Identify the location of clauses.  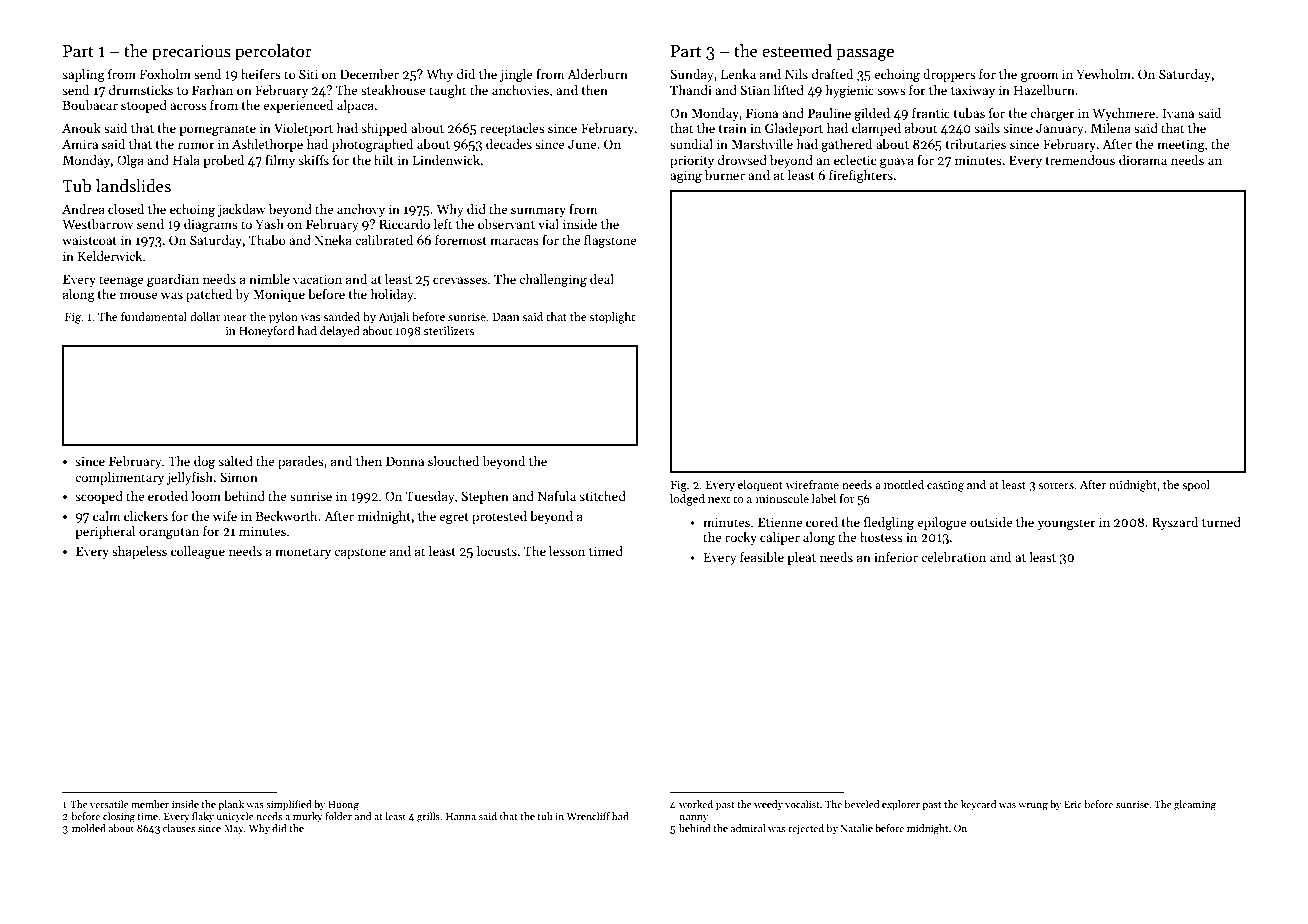
(179, 828).
